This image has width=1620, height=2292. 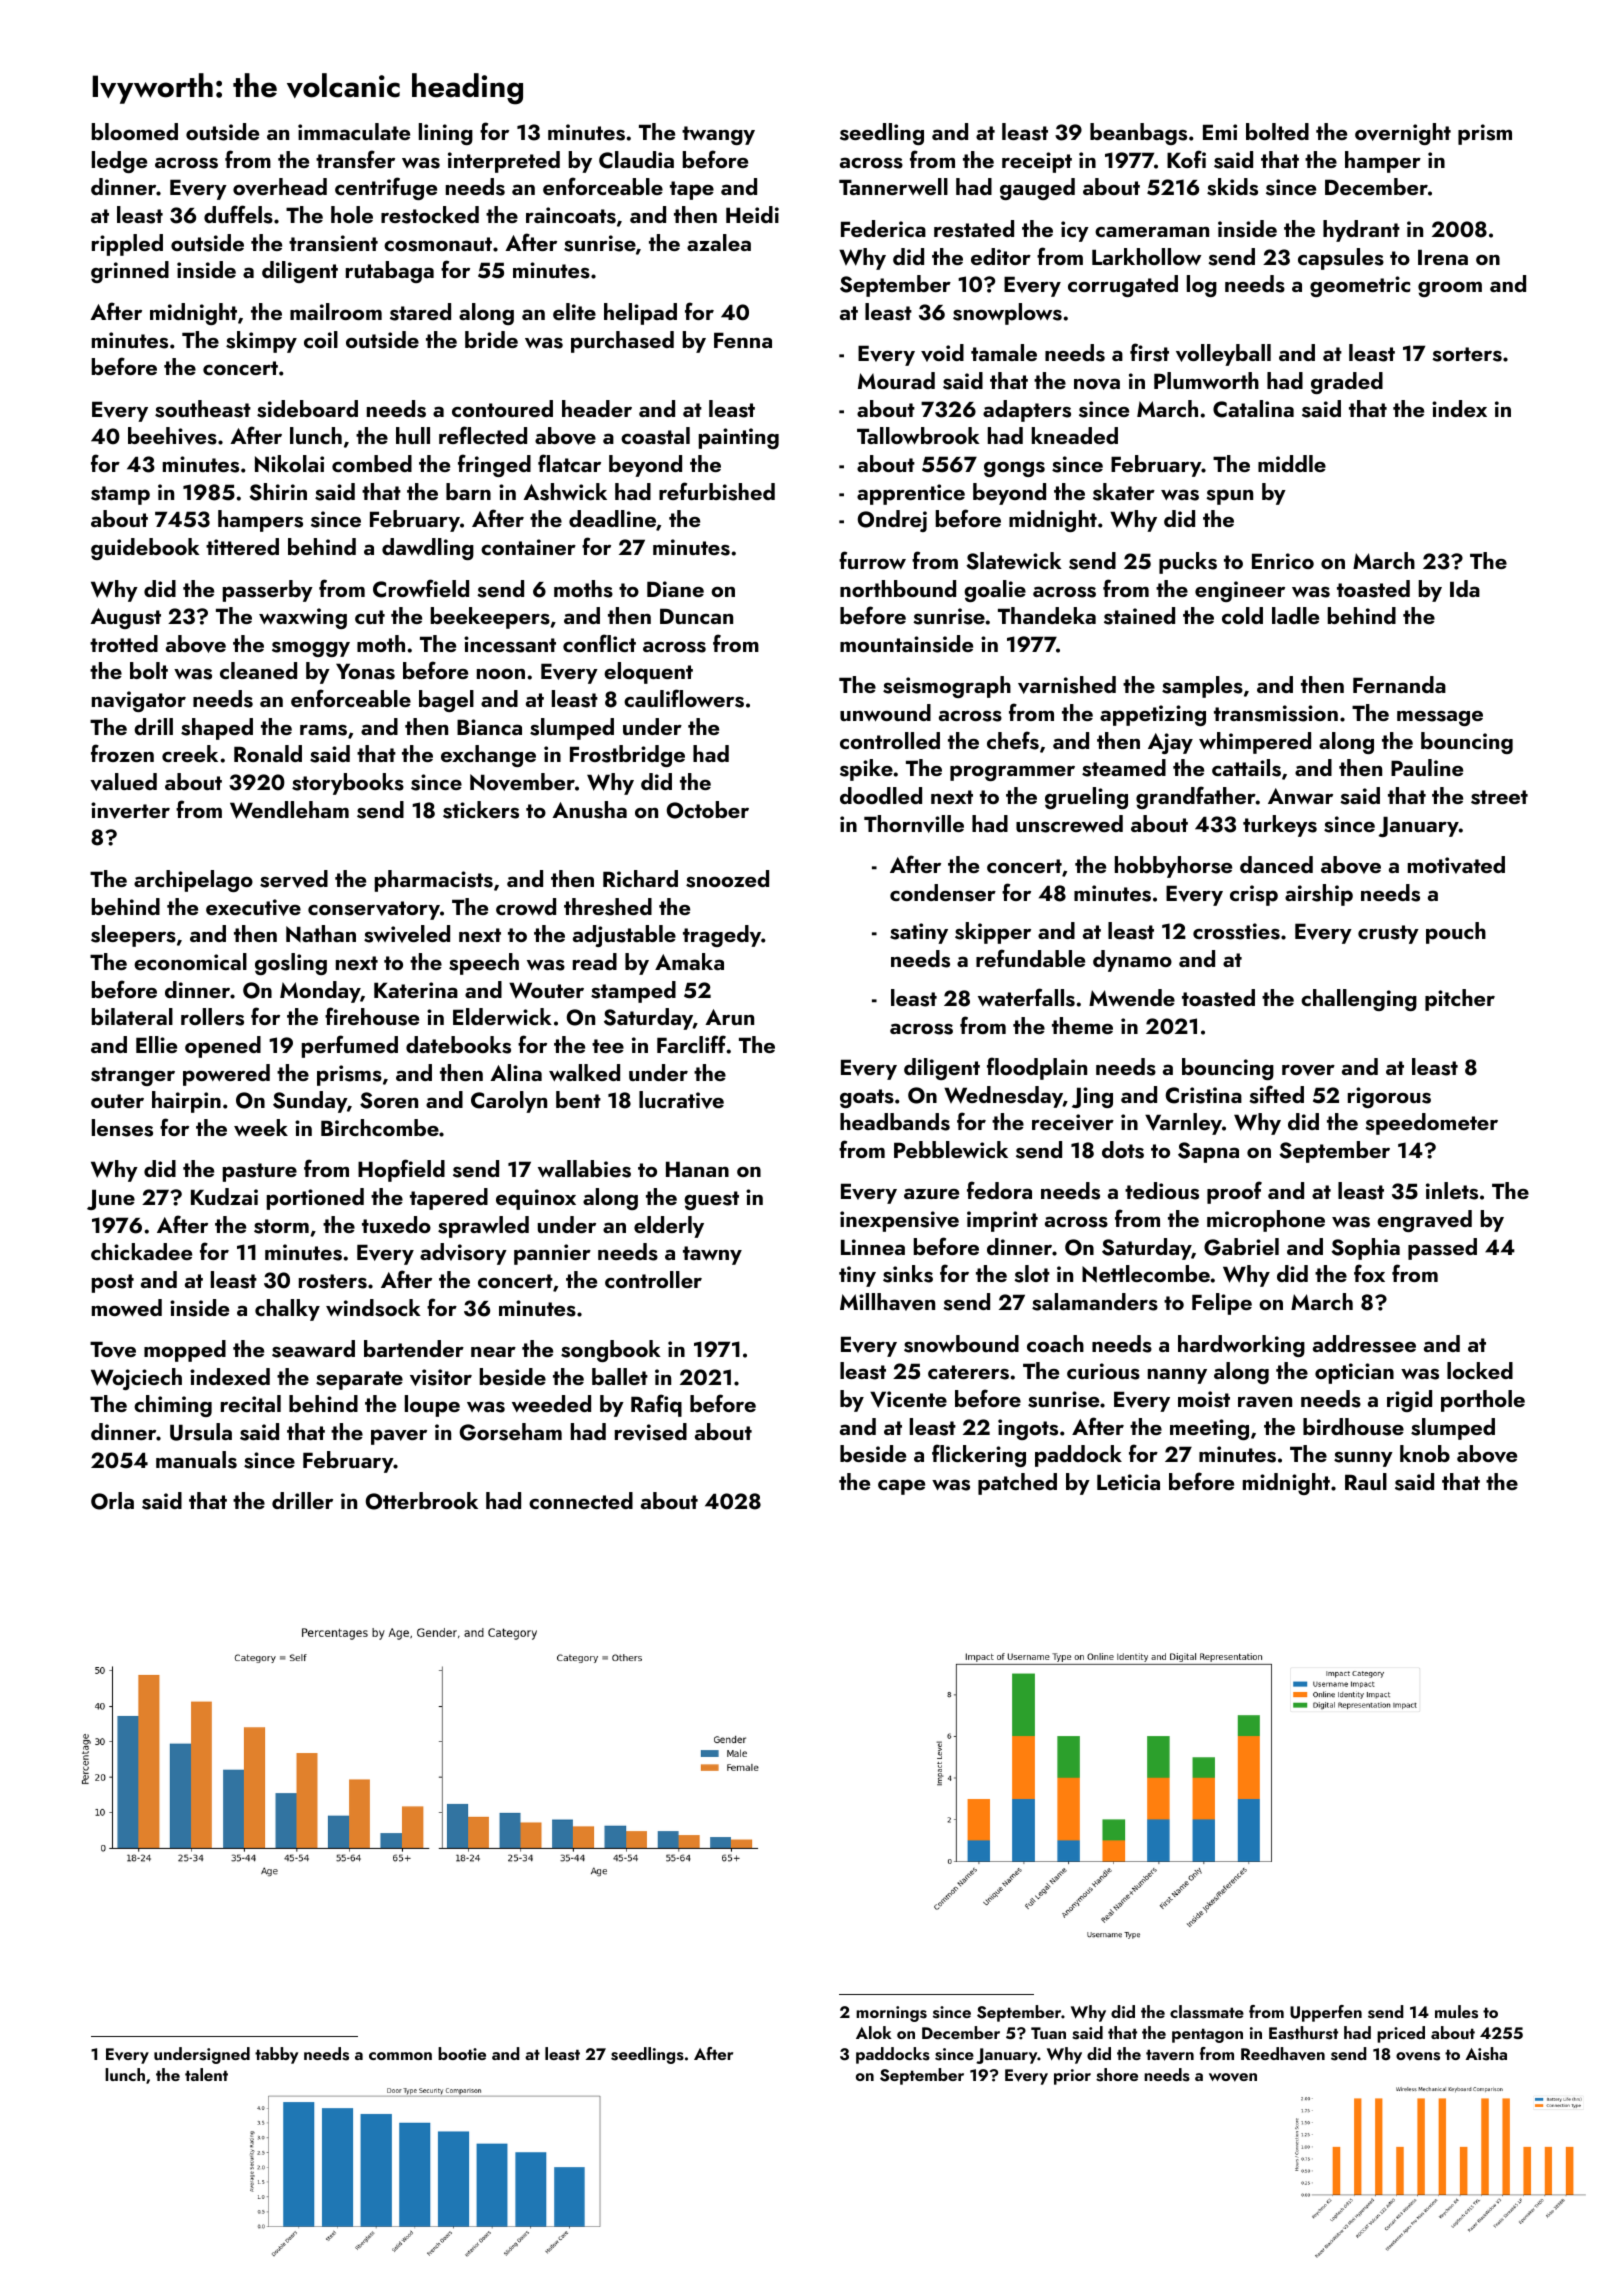 What do you see at coordinates (696, 616) in the image?
I see `Duncan` at bounding box center [696, 616].
